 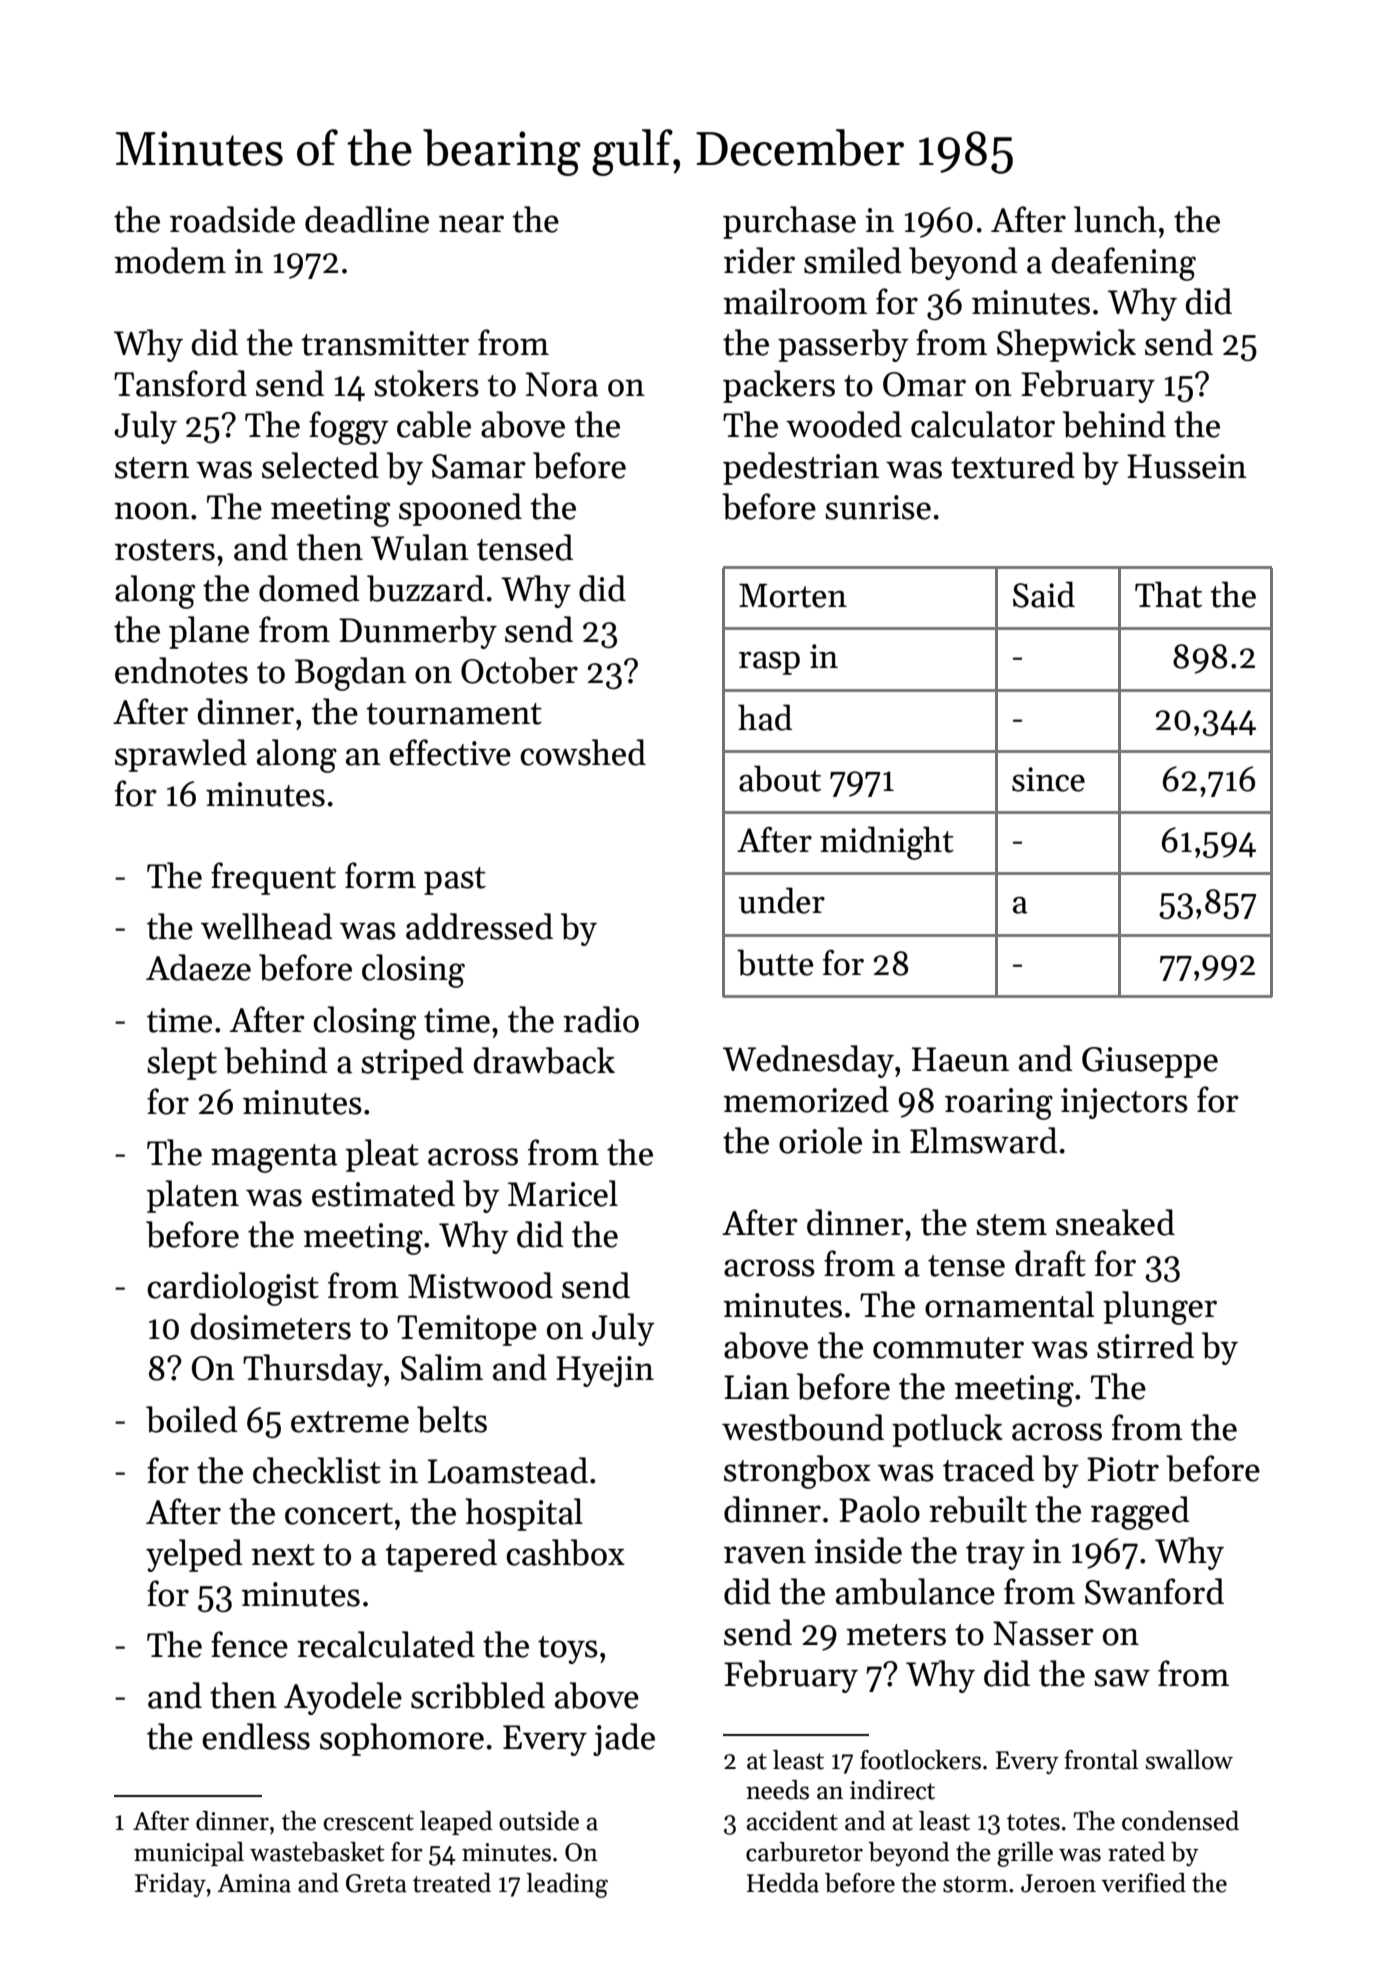 I want to click on purchase, so click(x=789, y=222).
